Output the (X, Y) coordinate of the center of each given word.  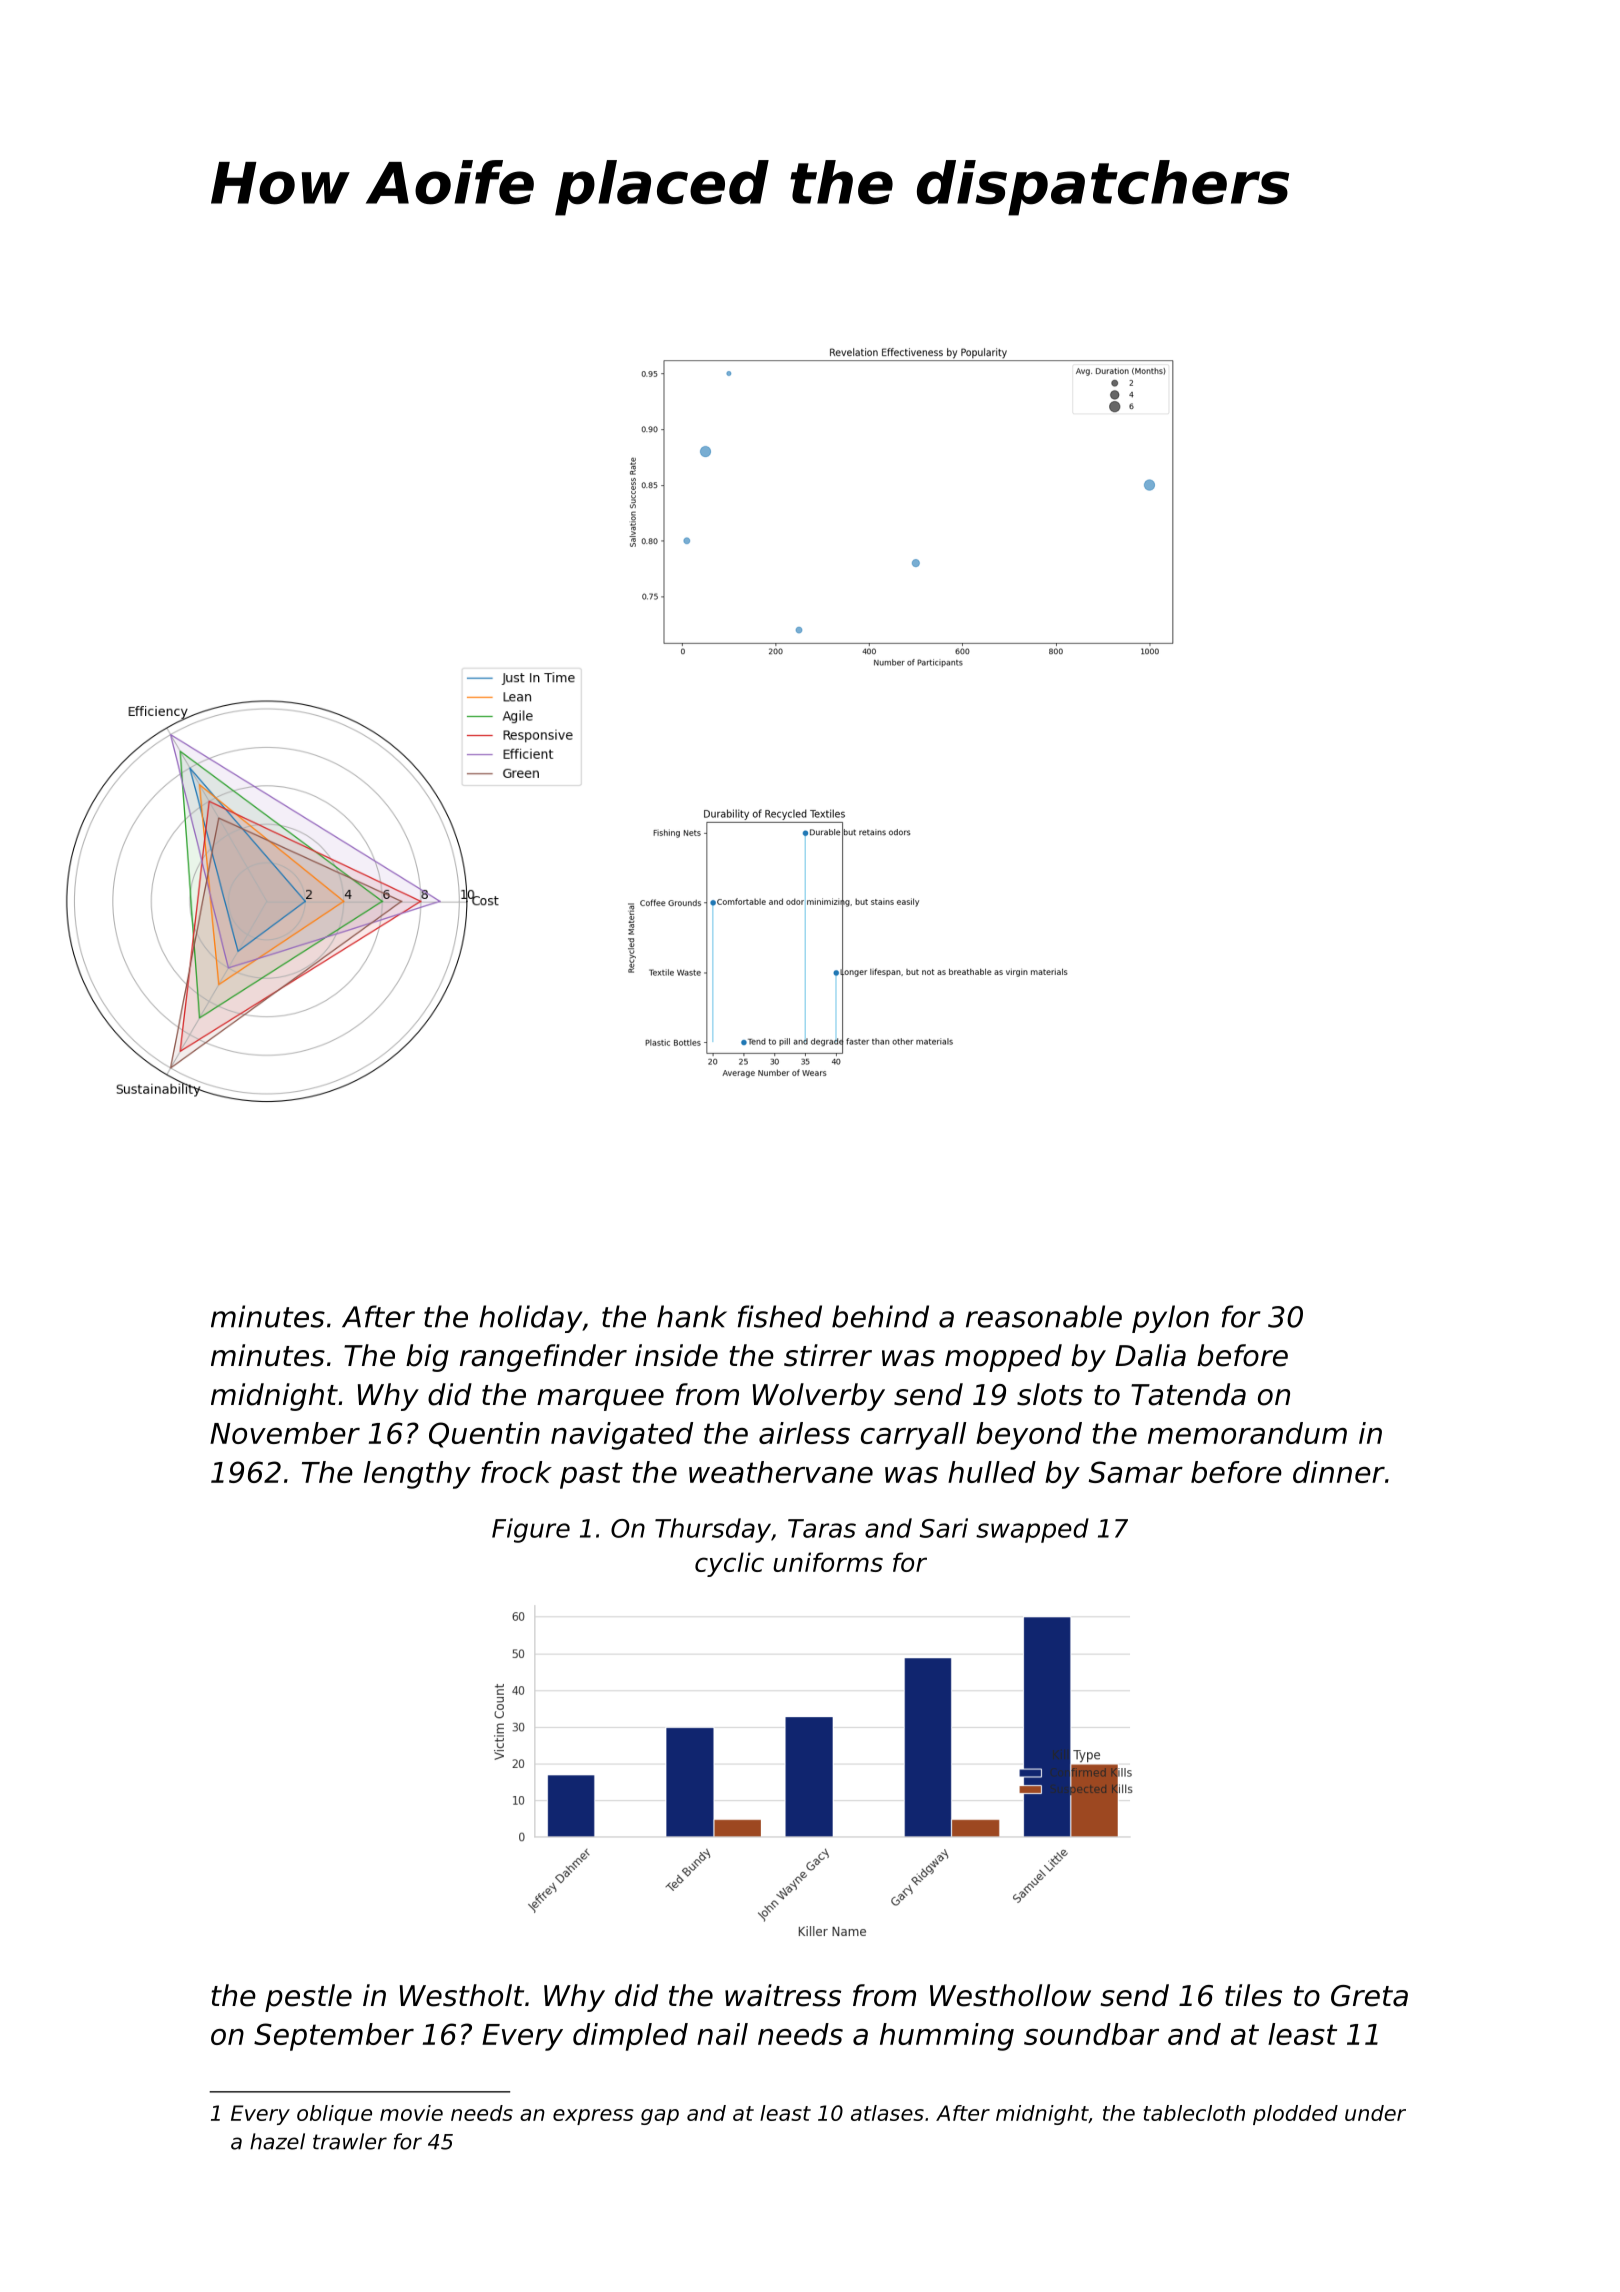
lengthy (417, 1475)
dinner (1339, 1472)
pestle (308, 1998)
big (427, 1358)
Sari (944, 1528)
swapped (1032, 1530)
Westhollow (1010, 1995)
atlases (887, 2113)
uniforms (828, 1562)
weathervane (781, 1472)
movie (411, 2113)
